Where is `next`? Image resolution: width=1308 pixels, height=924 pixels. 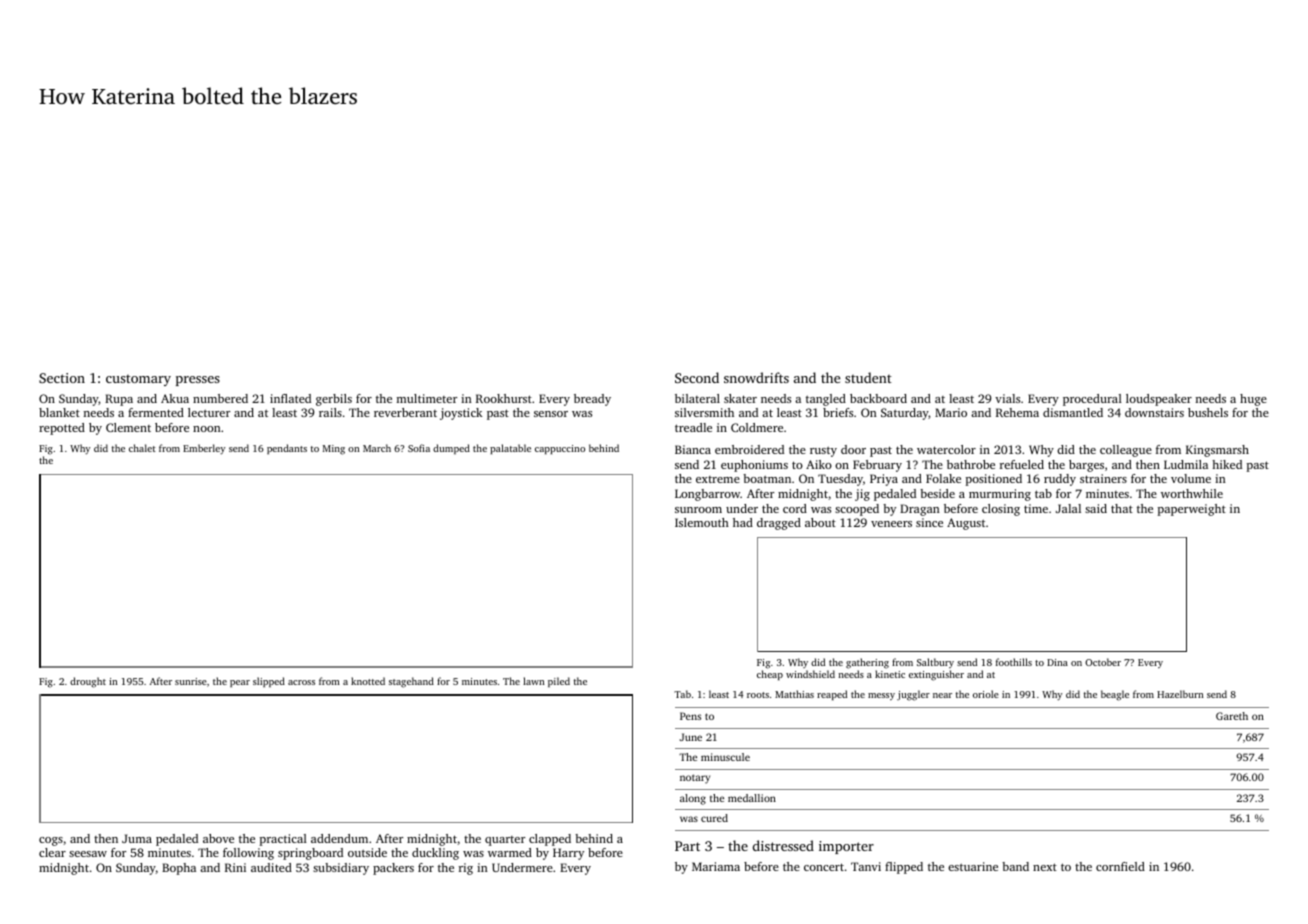 next is located at coordinates (1045, 867).
